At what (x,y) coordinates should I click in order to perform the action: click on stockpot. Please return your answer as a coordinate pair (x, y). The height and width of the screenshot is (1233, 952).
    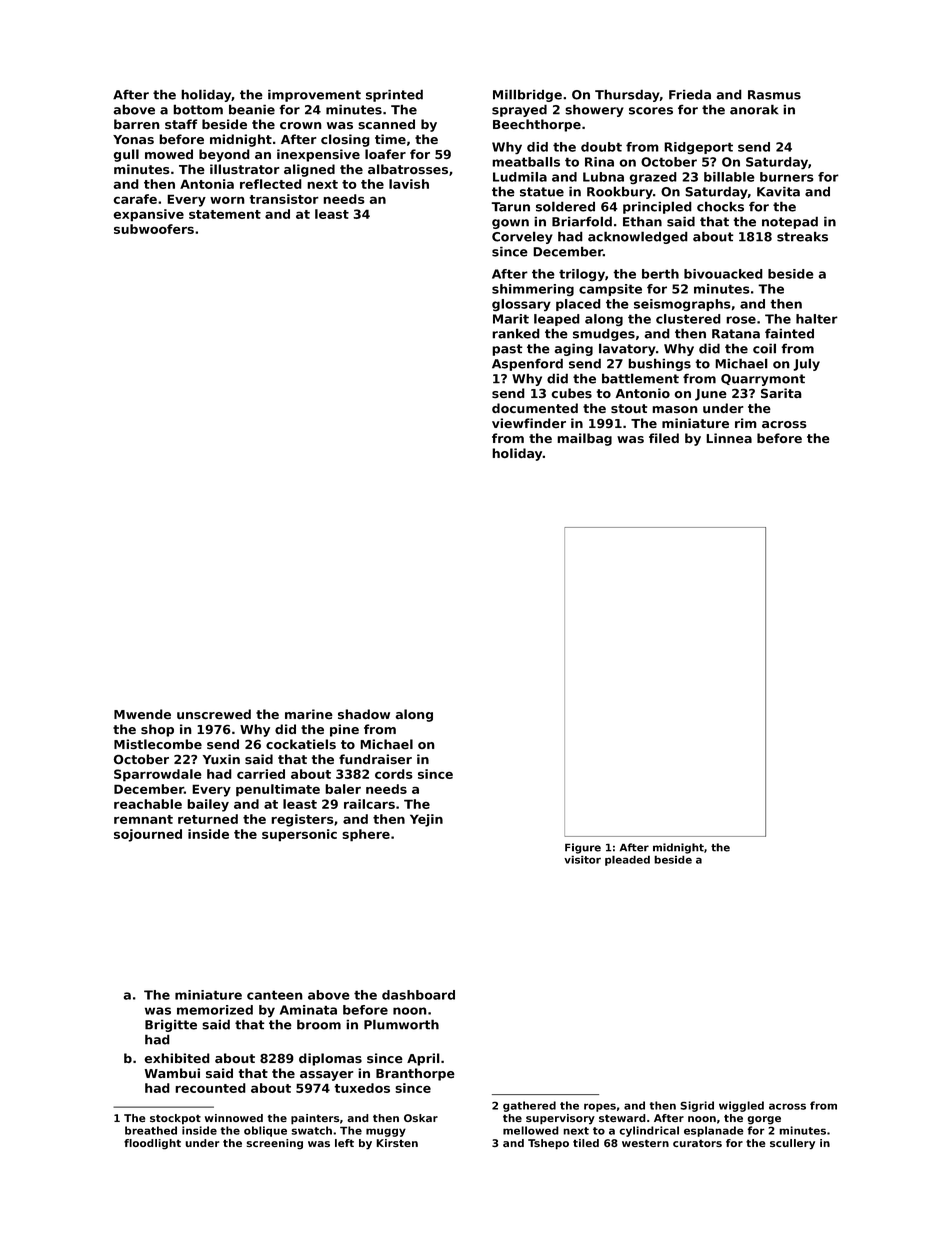
    Looking at the image, I should click on (175, 1119).
